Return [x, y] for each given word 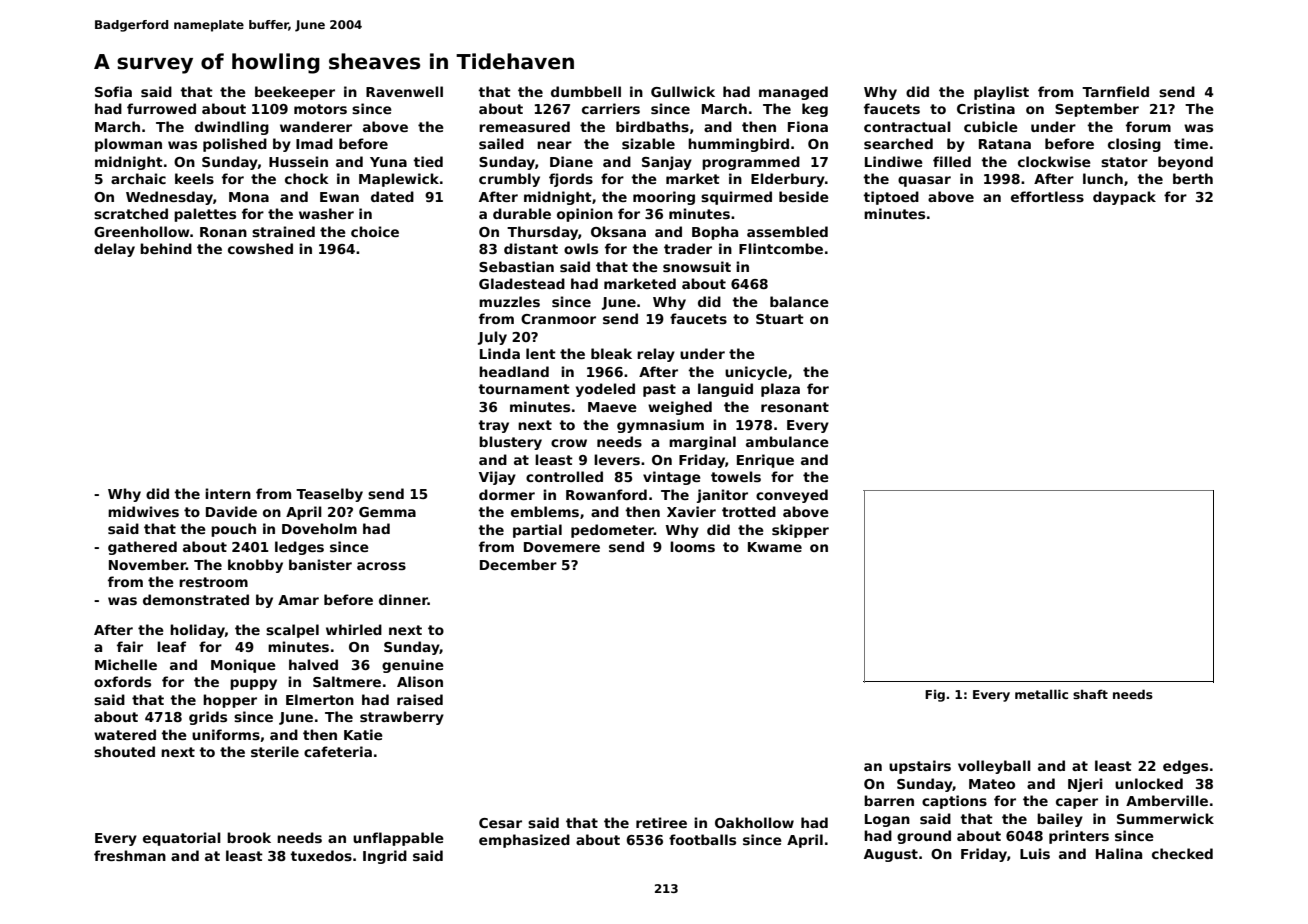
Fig [935, 695]
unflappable [398, 839]
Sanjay [667, 163]
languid [725, 390]
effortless [1047, 196]
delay [114, 250]
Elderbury [788, 180]
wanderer [316, 126]
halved [313, 664]
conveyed [792, 496]
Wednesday [169, 198]
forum [1148, 126]
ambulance [787, 441]
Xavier [691, 511]
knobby [255, 566]
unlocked [1149, 783]
